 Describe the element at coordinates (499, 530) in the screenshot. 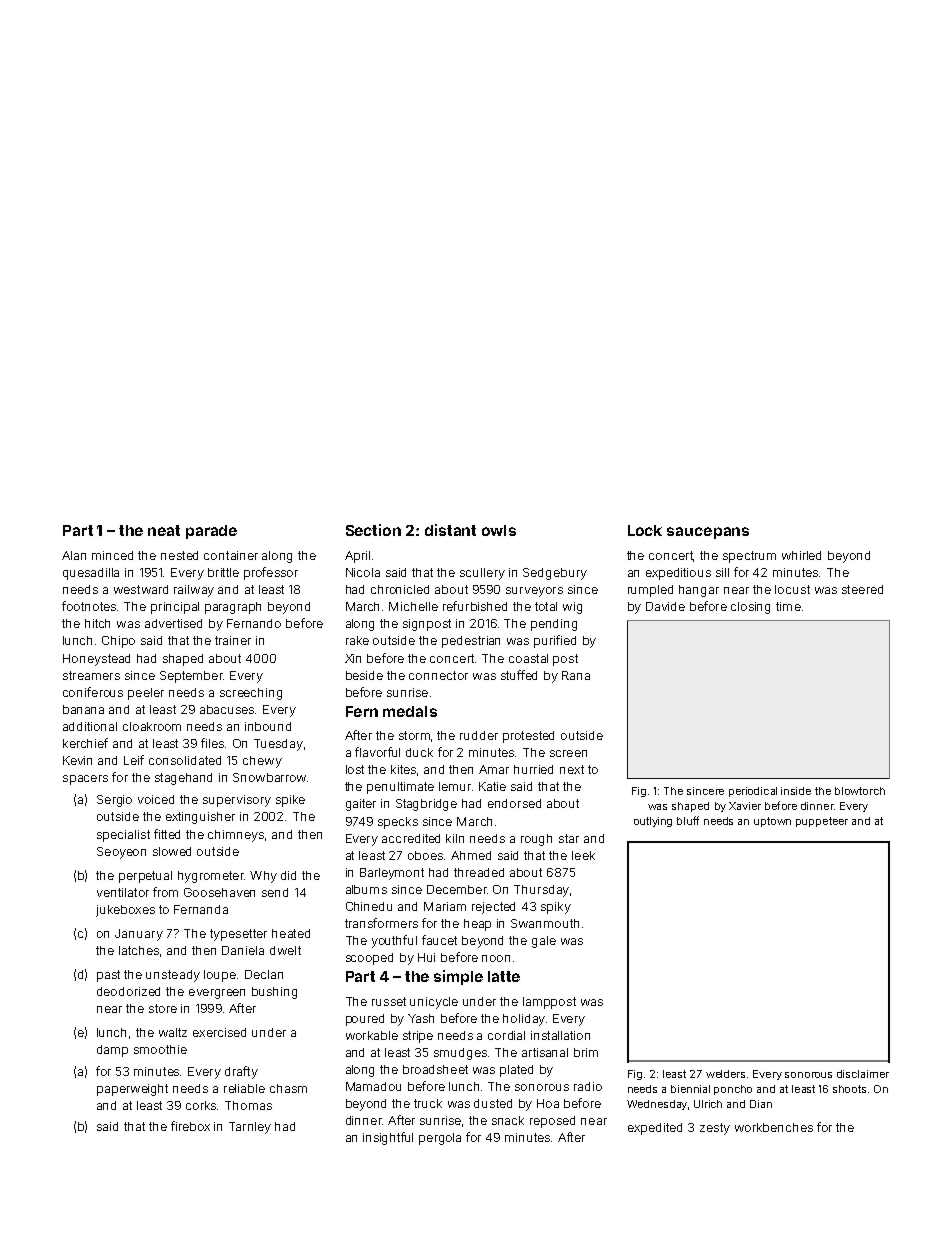

I see `owls` at that location.
